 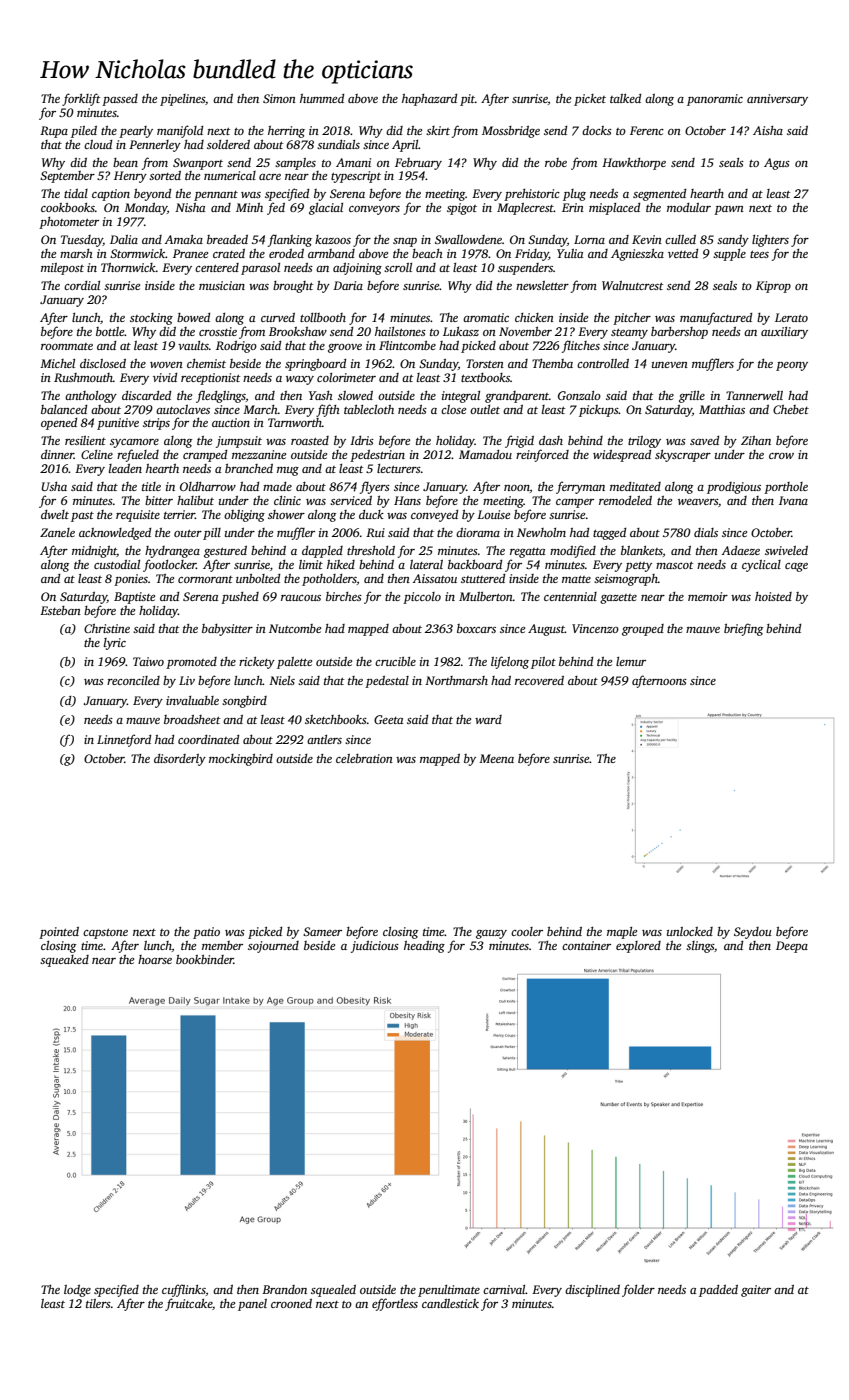 I want to click on Agnieszka, so click(x=637, y=255).
